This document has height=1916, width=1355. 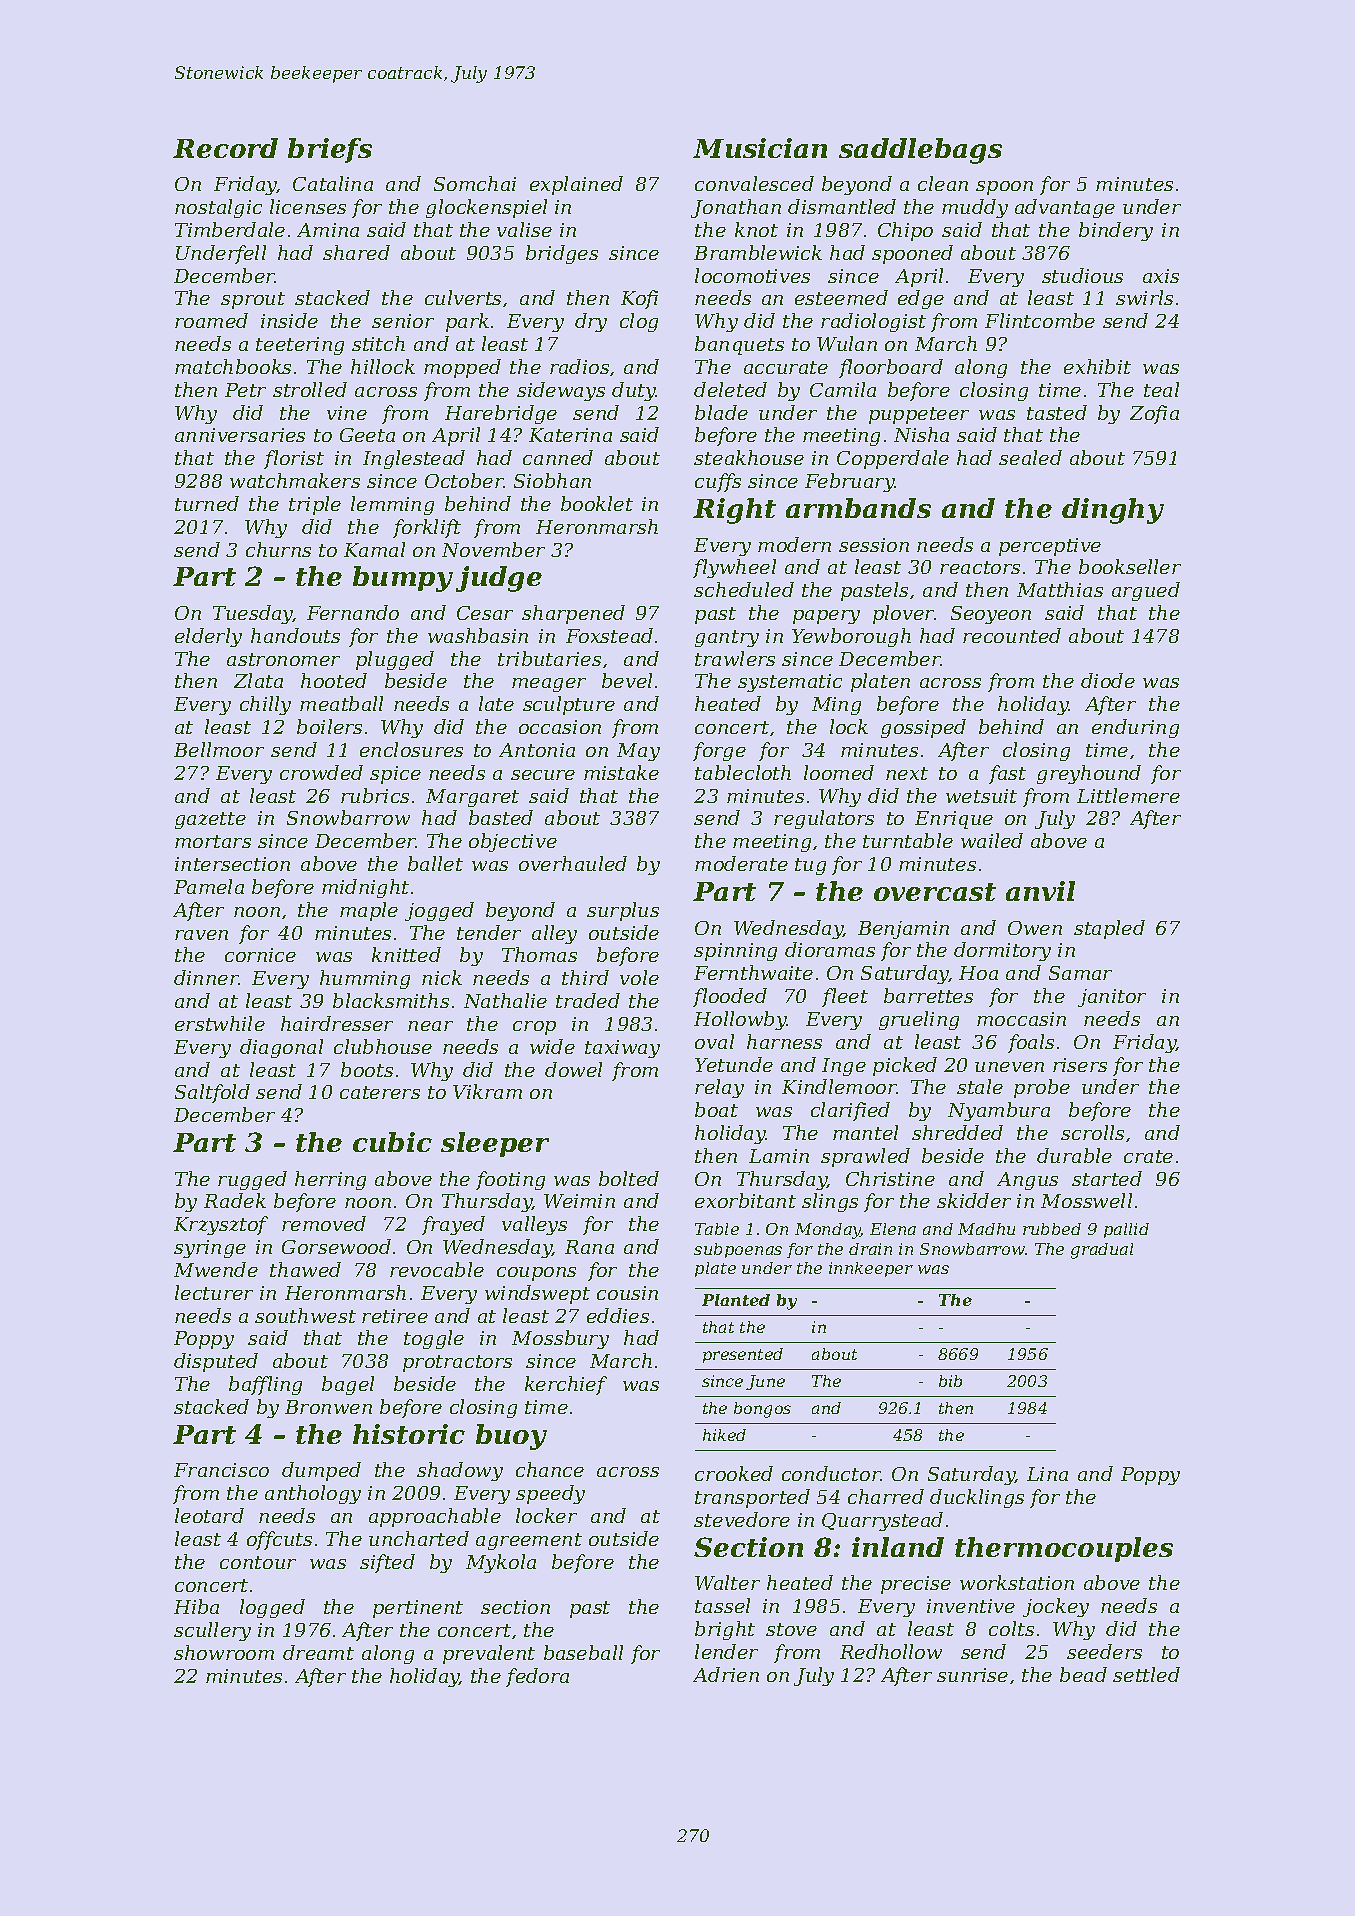 I want to click on enduring, so click(x=1135, y=728).
